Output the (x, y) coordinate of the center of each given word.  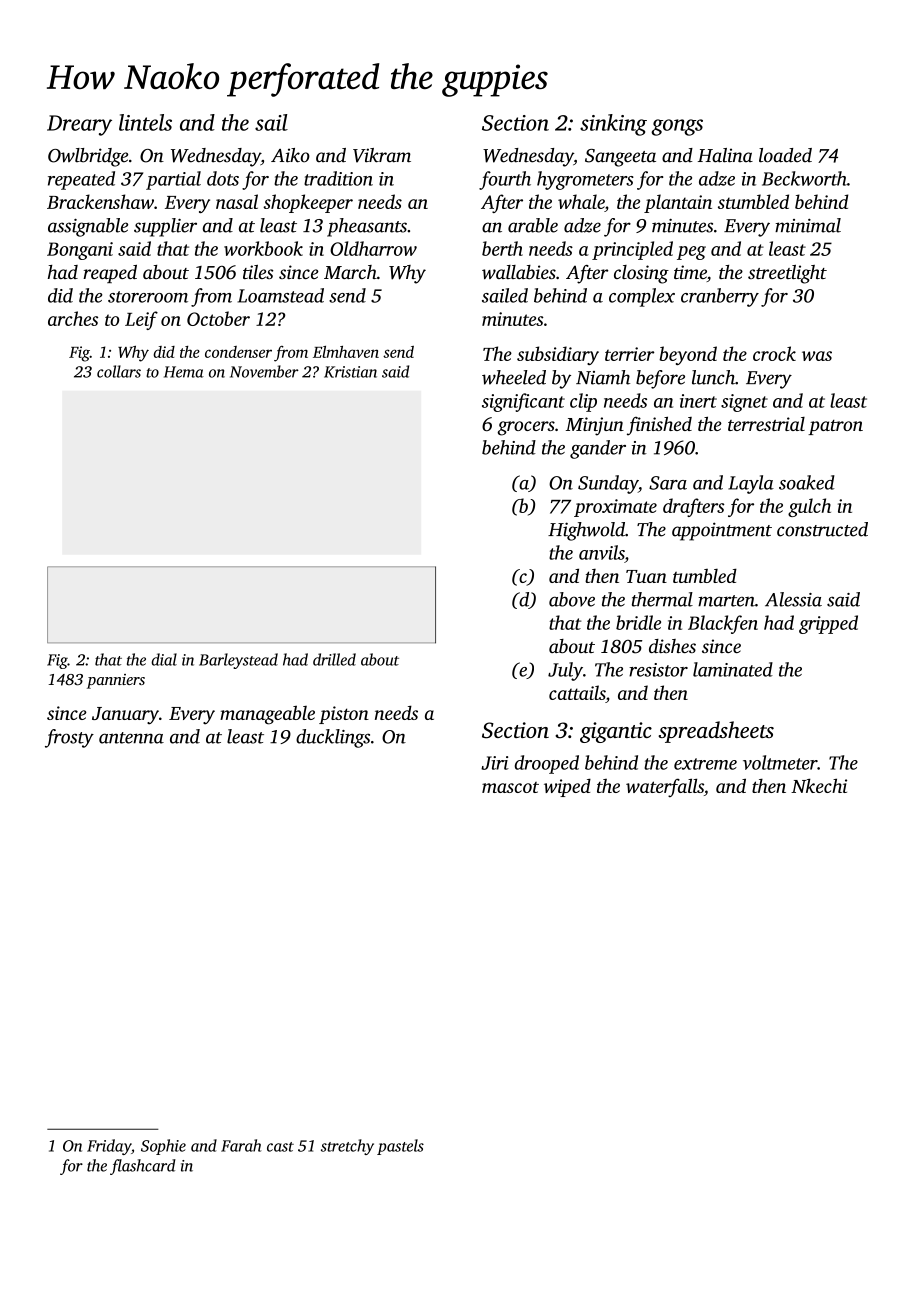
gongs (677, 127)
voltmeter (780, 762)
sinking (613, 125)
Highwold (586, 531)
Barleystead (238, 661)
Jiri (495, 763)
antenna (131, 738)
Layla (751, 484)
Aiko (290, 155)
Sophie (163, 1147)
